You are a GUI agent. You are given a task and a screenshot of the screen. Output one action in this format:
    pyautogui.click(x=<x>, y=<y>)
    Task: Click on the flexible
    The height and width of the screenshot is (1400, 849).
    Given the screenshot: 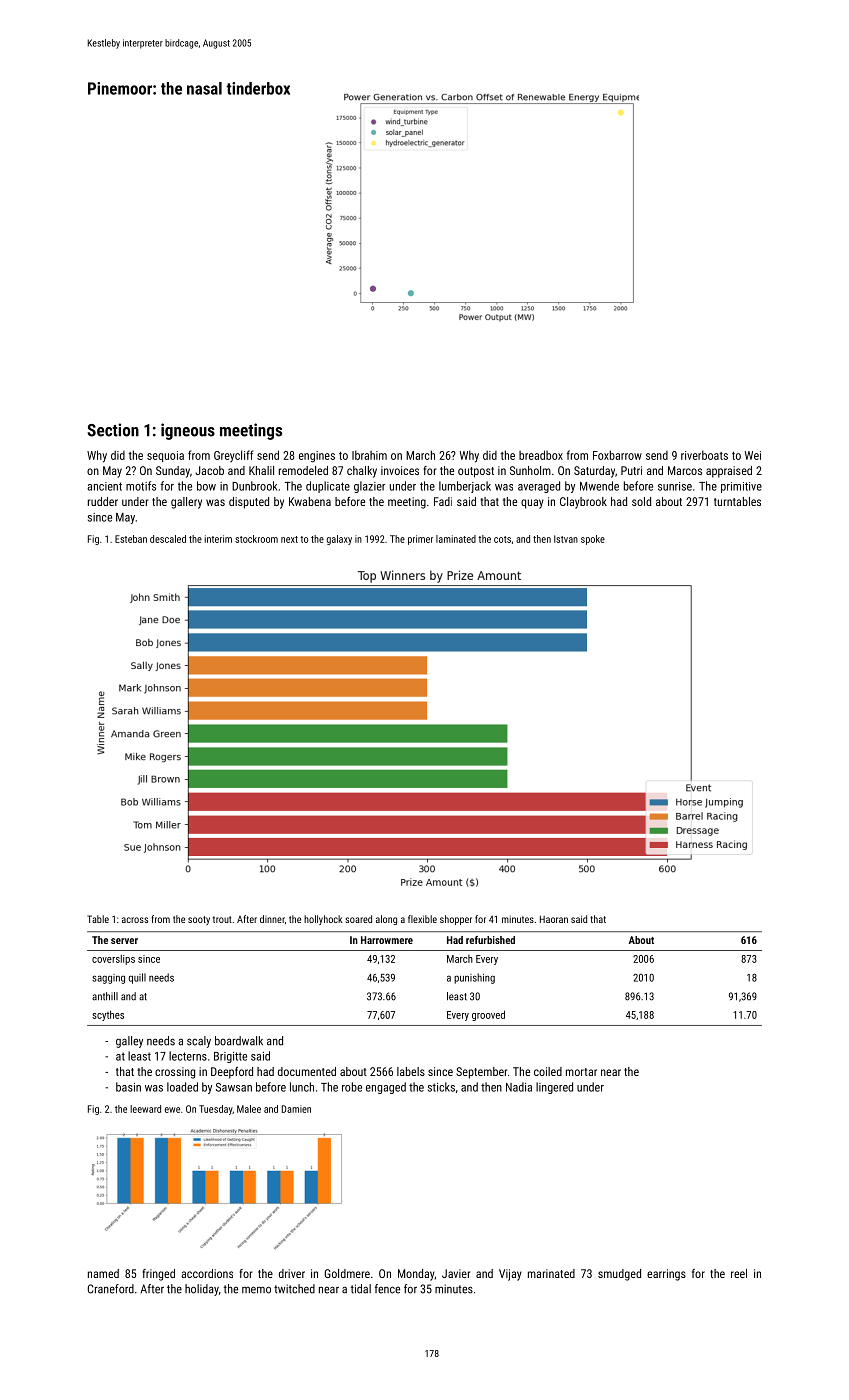 What is the action you would take?
    pyautogui.click(x=422, y=919)
